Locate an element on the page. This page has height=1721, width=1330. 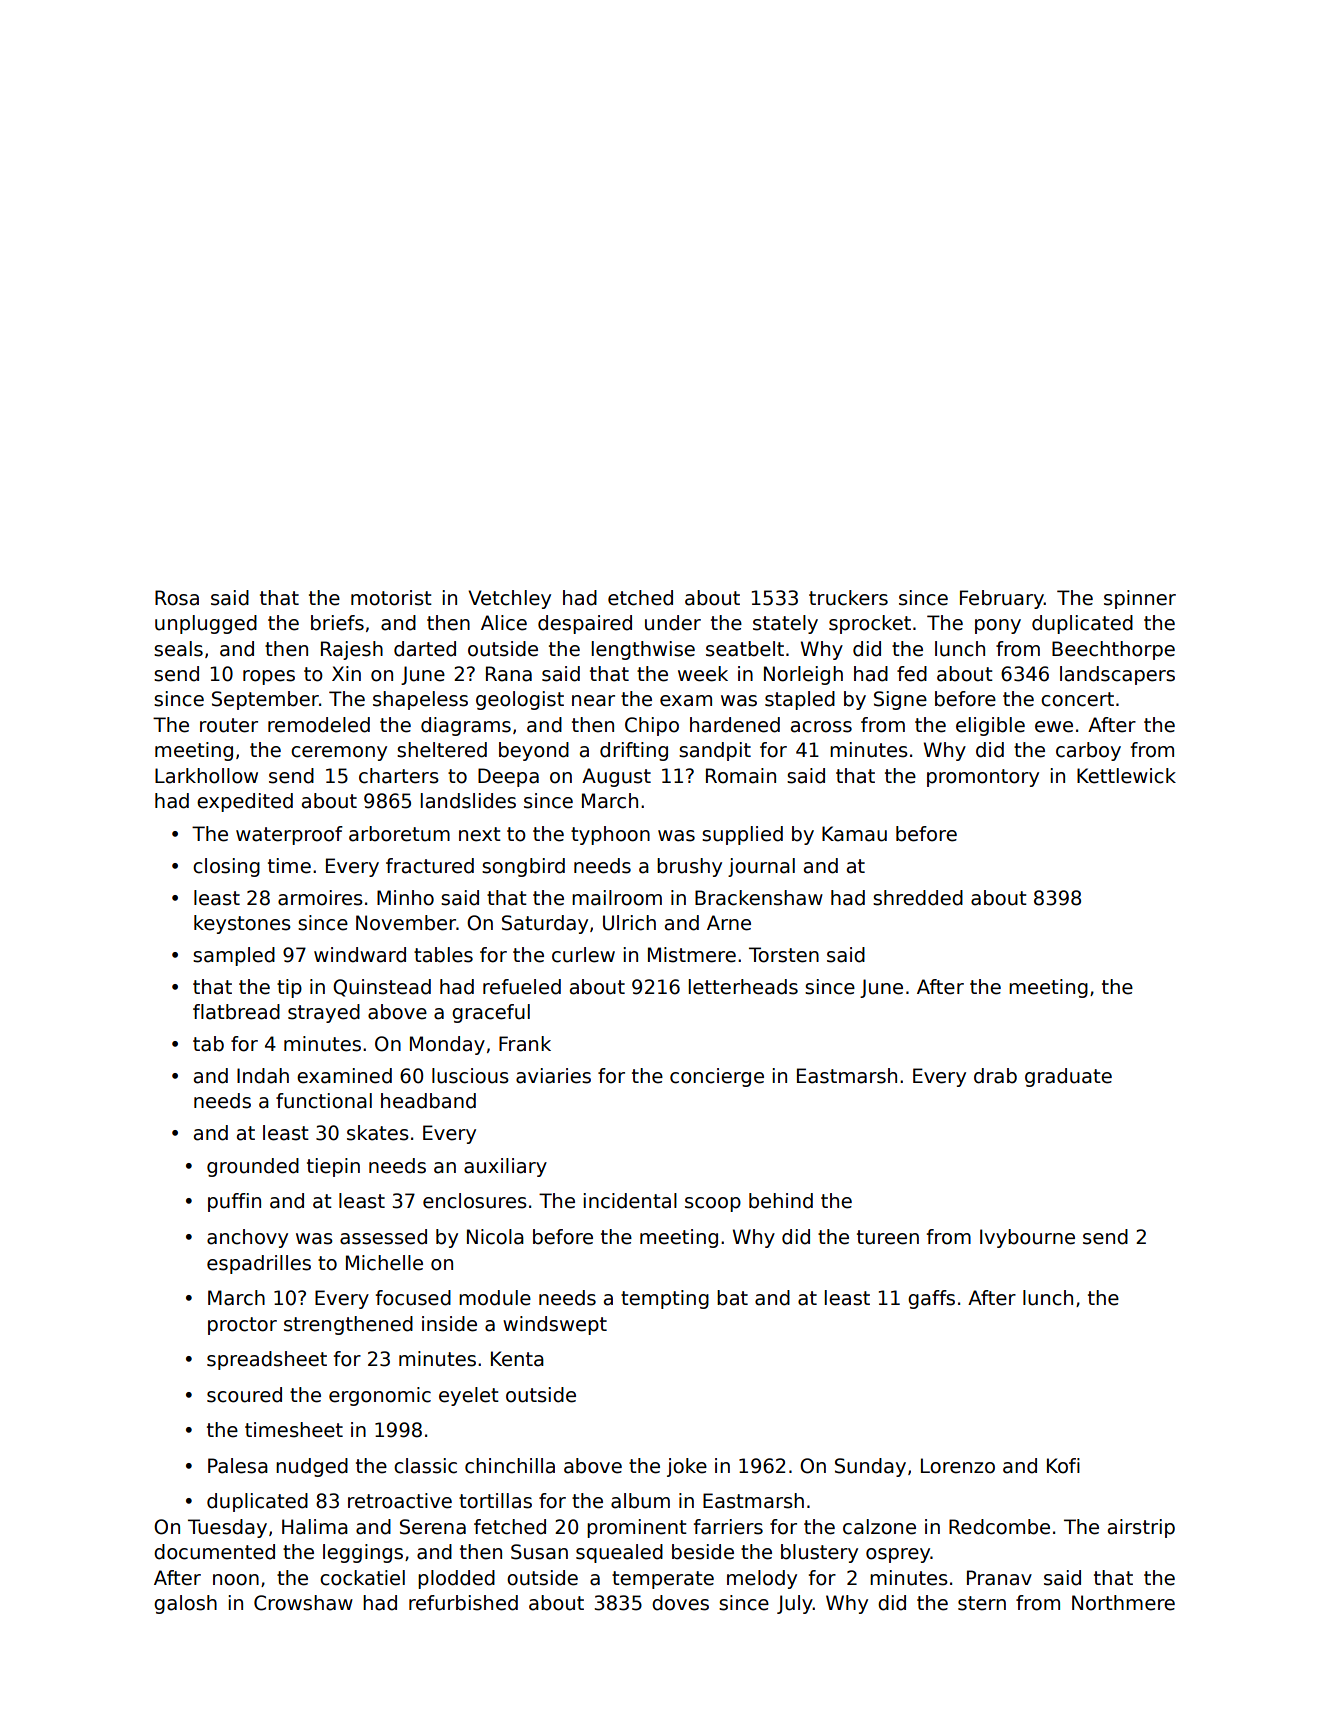
Saturday is located at coordinates (545, 924).
